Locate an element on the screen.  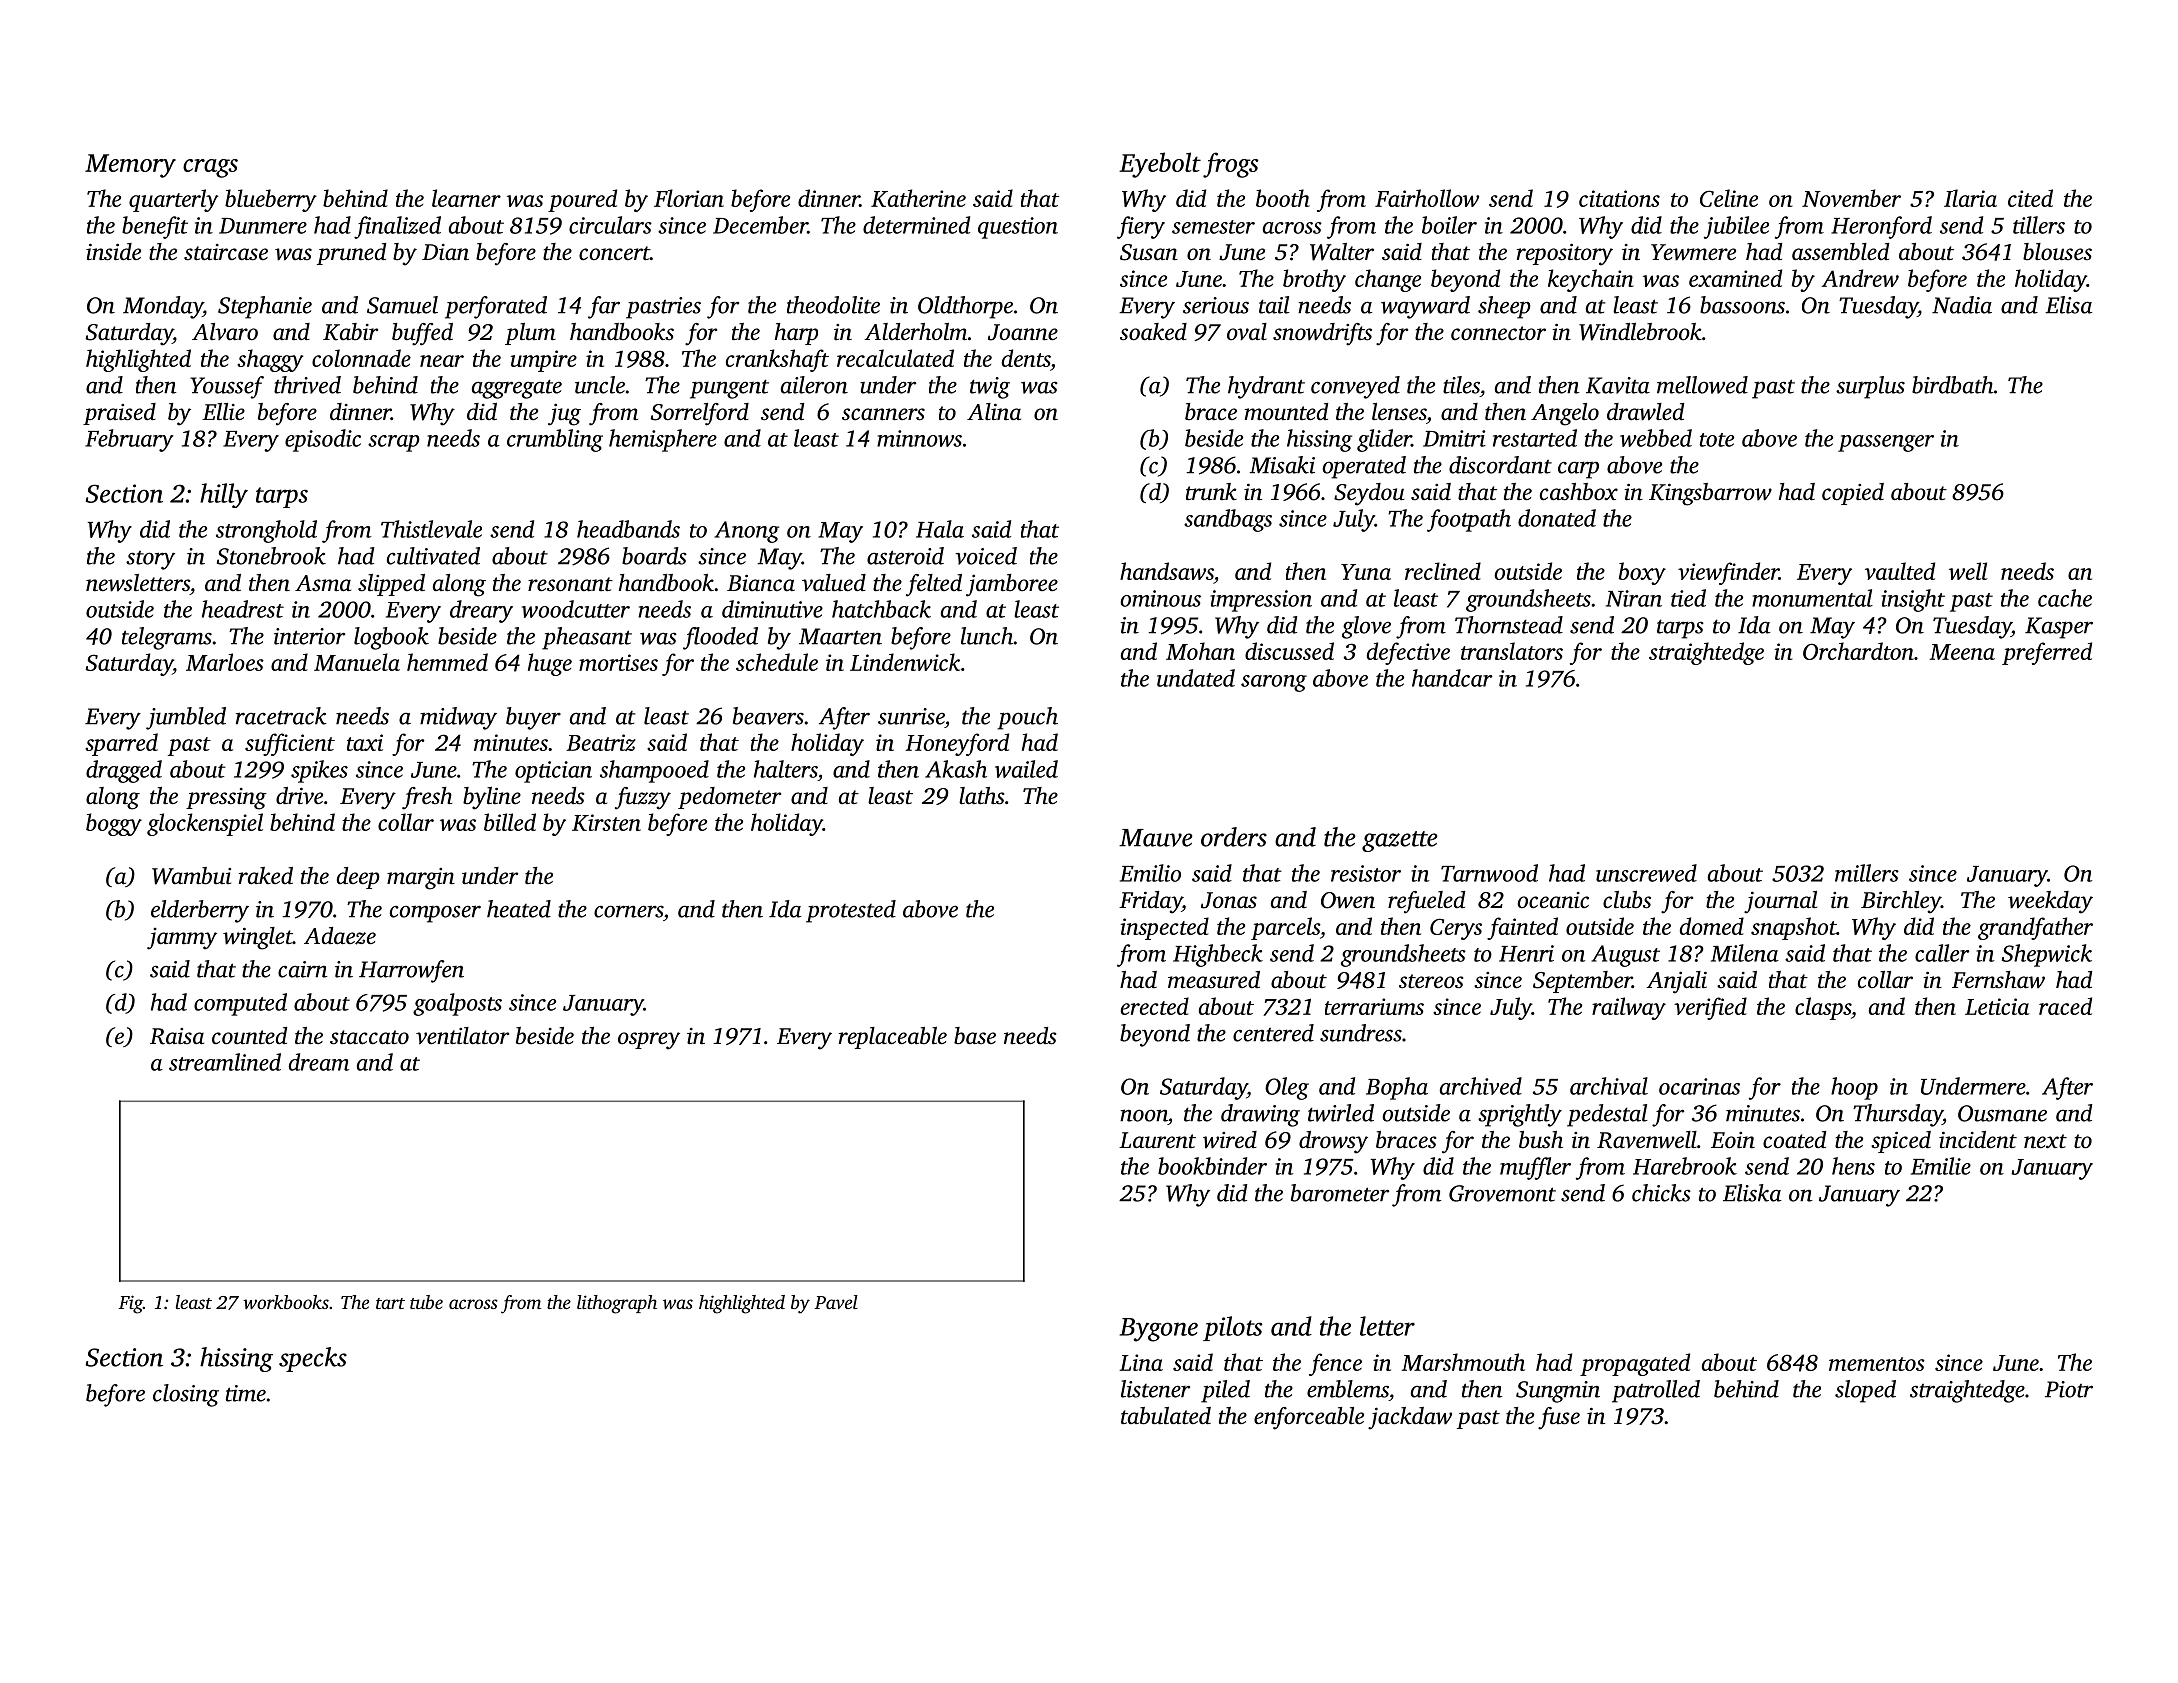
scanners is located at coordinates (883, 414).
